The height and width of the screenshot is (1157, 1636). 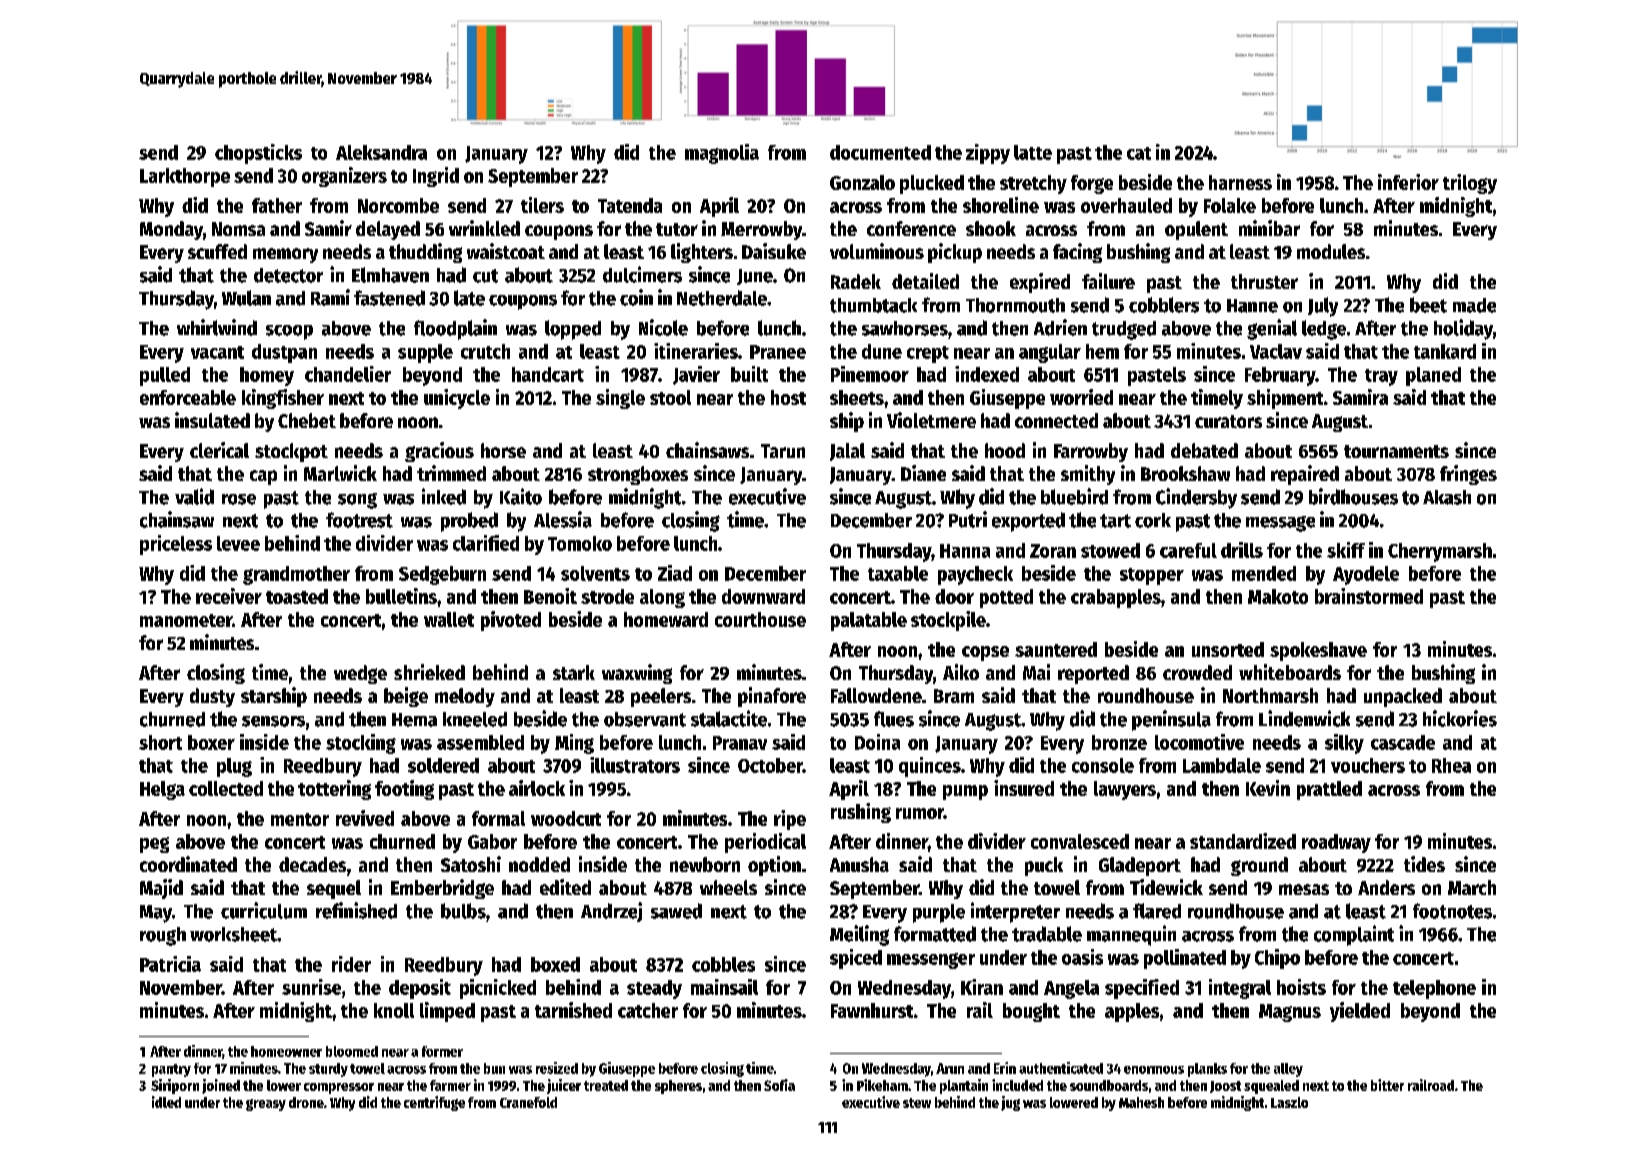 I want to click on Nicole, so click(x=663, y=327).
